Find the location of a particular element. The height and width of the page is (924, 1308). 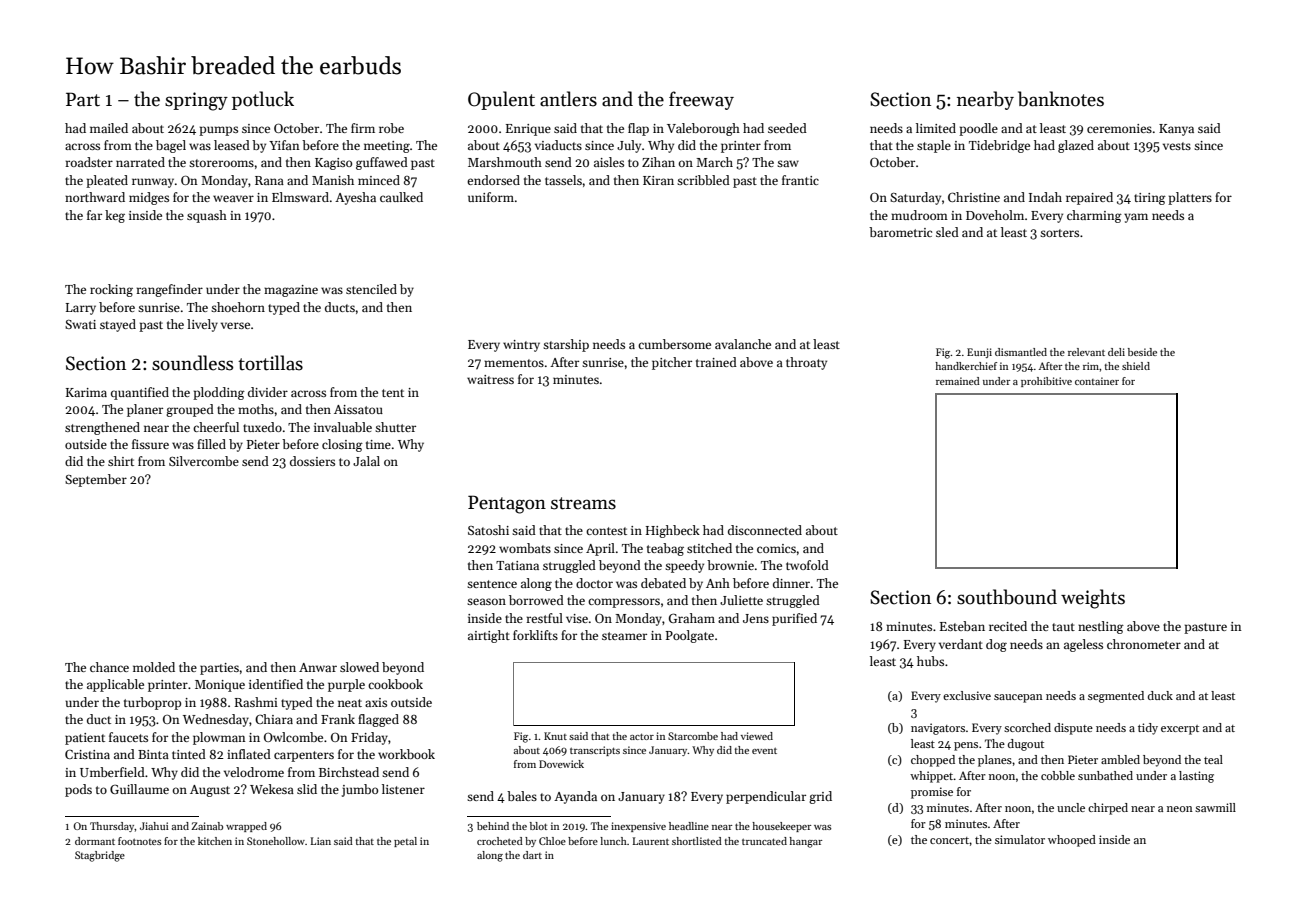

steamer is located at coordinates (624, 636).
